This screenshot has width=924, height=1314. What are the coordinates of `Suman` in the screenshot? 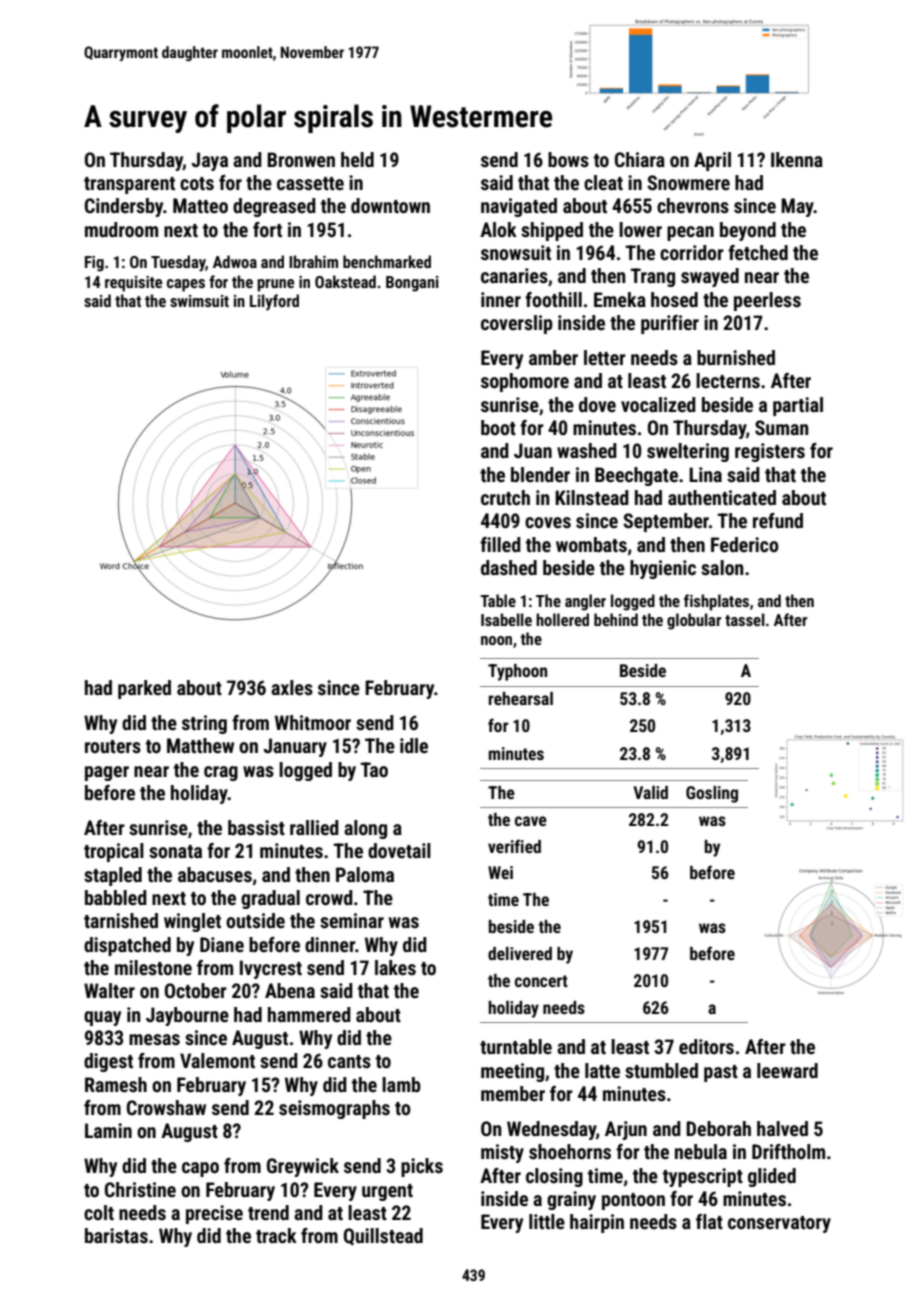 It's located at (781, 427).
